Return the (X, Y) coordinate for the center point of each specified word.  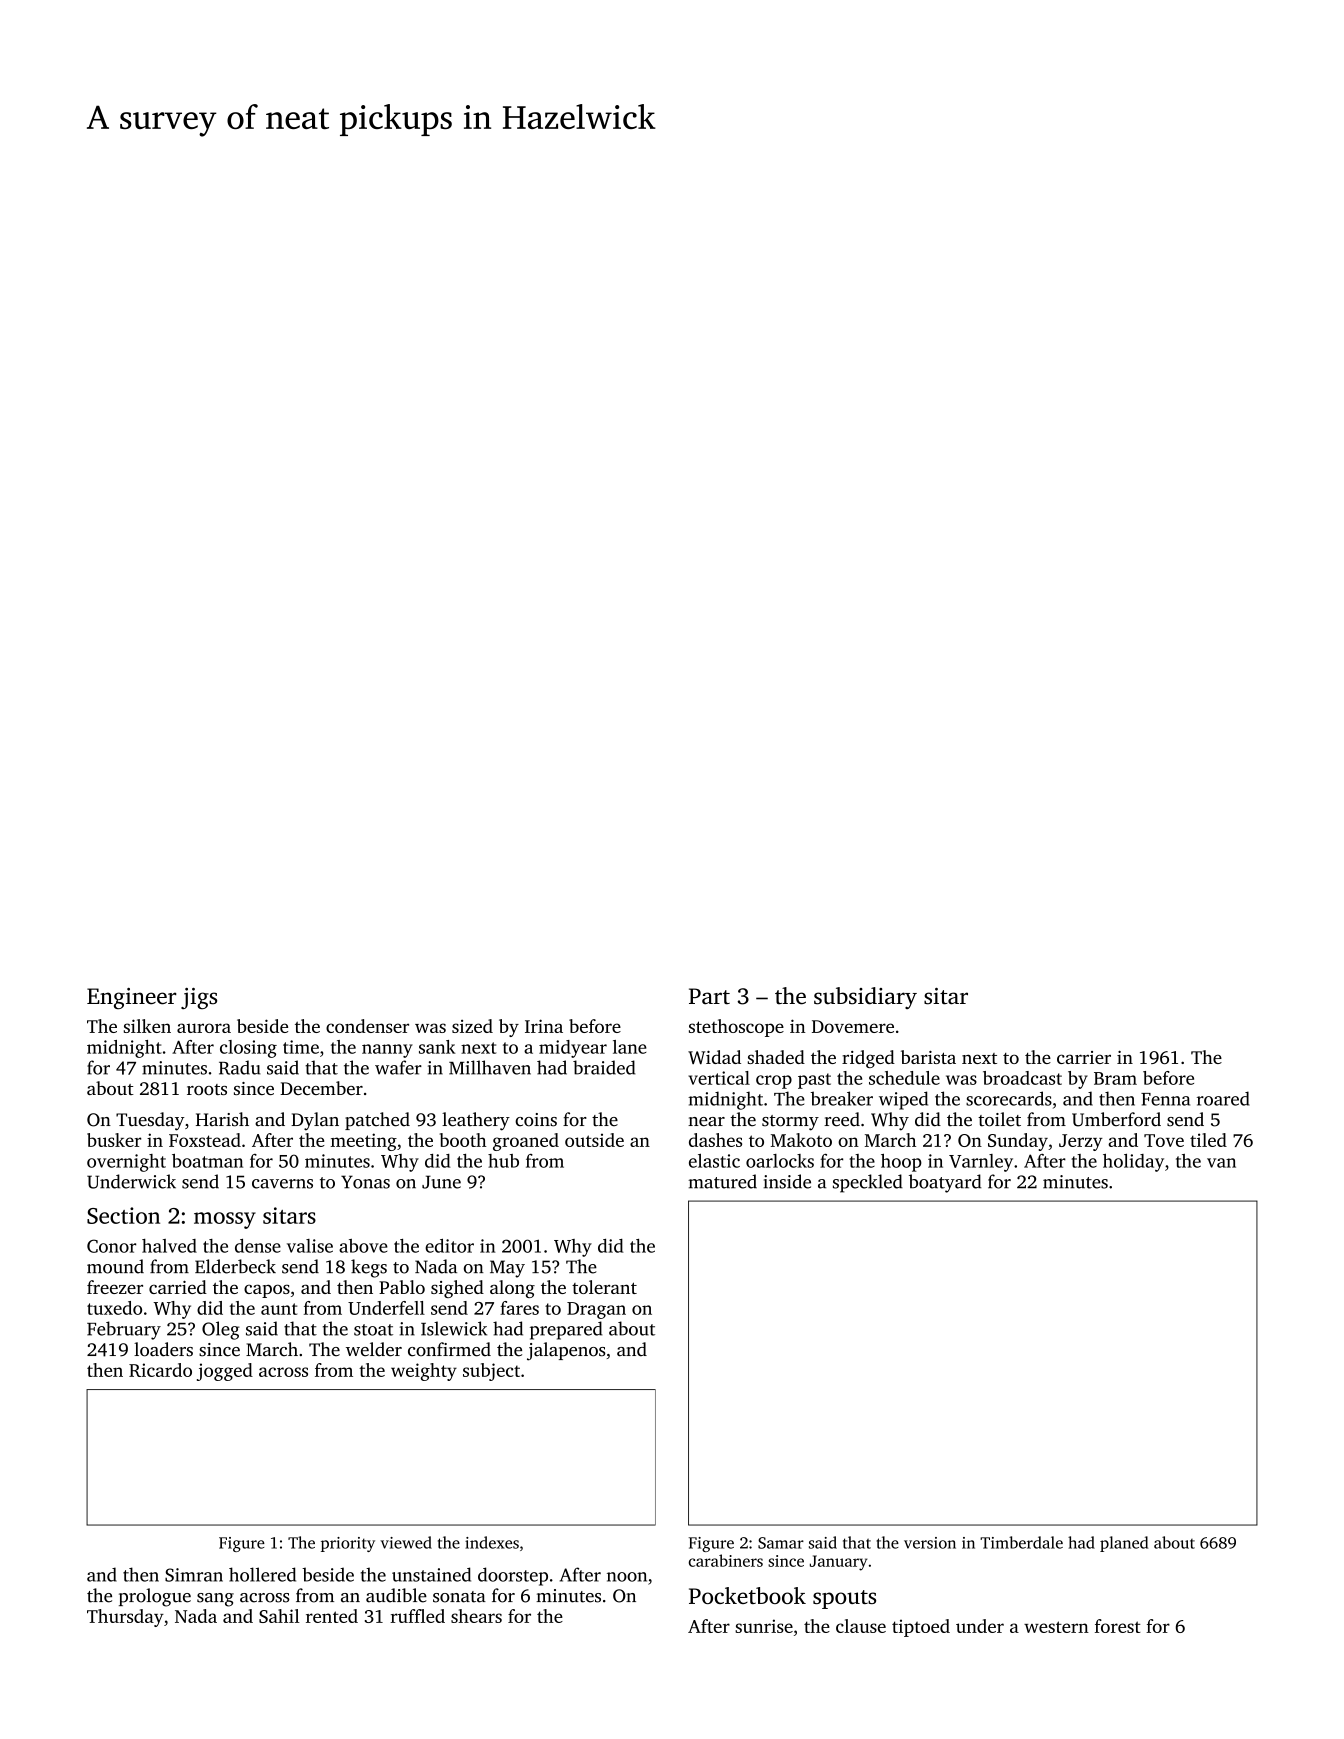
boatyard (945, 1183)
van (1221, 1163)
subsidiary (865, 998)
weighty (424, 1372)
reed (842, 1119)
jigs (199, 998)
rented (332, 1616)
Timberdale (1021, 1542)
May (507, 1269)
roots (207, 1089)
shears (476, 1616)
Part (709, 996)
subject (491, 1372)
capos (267, 1291)
